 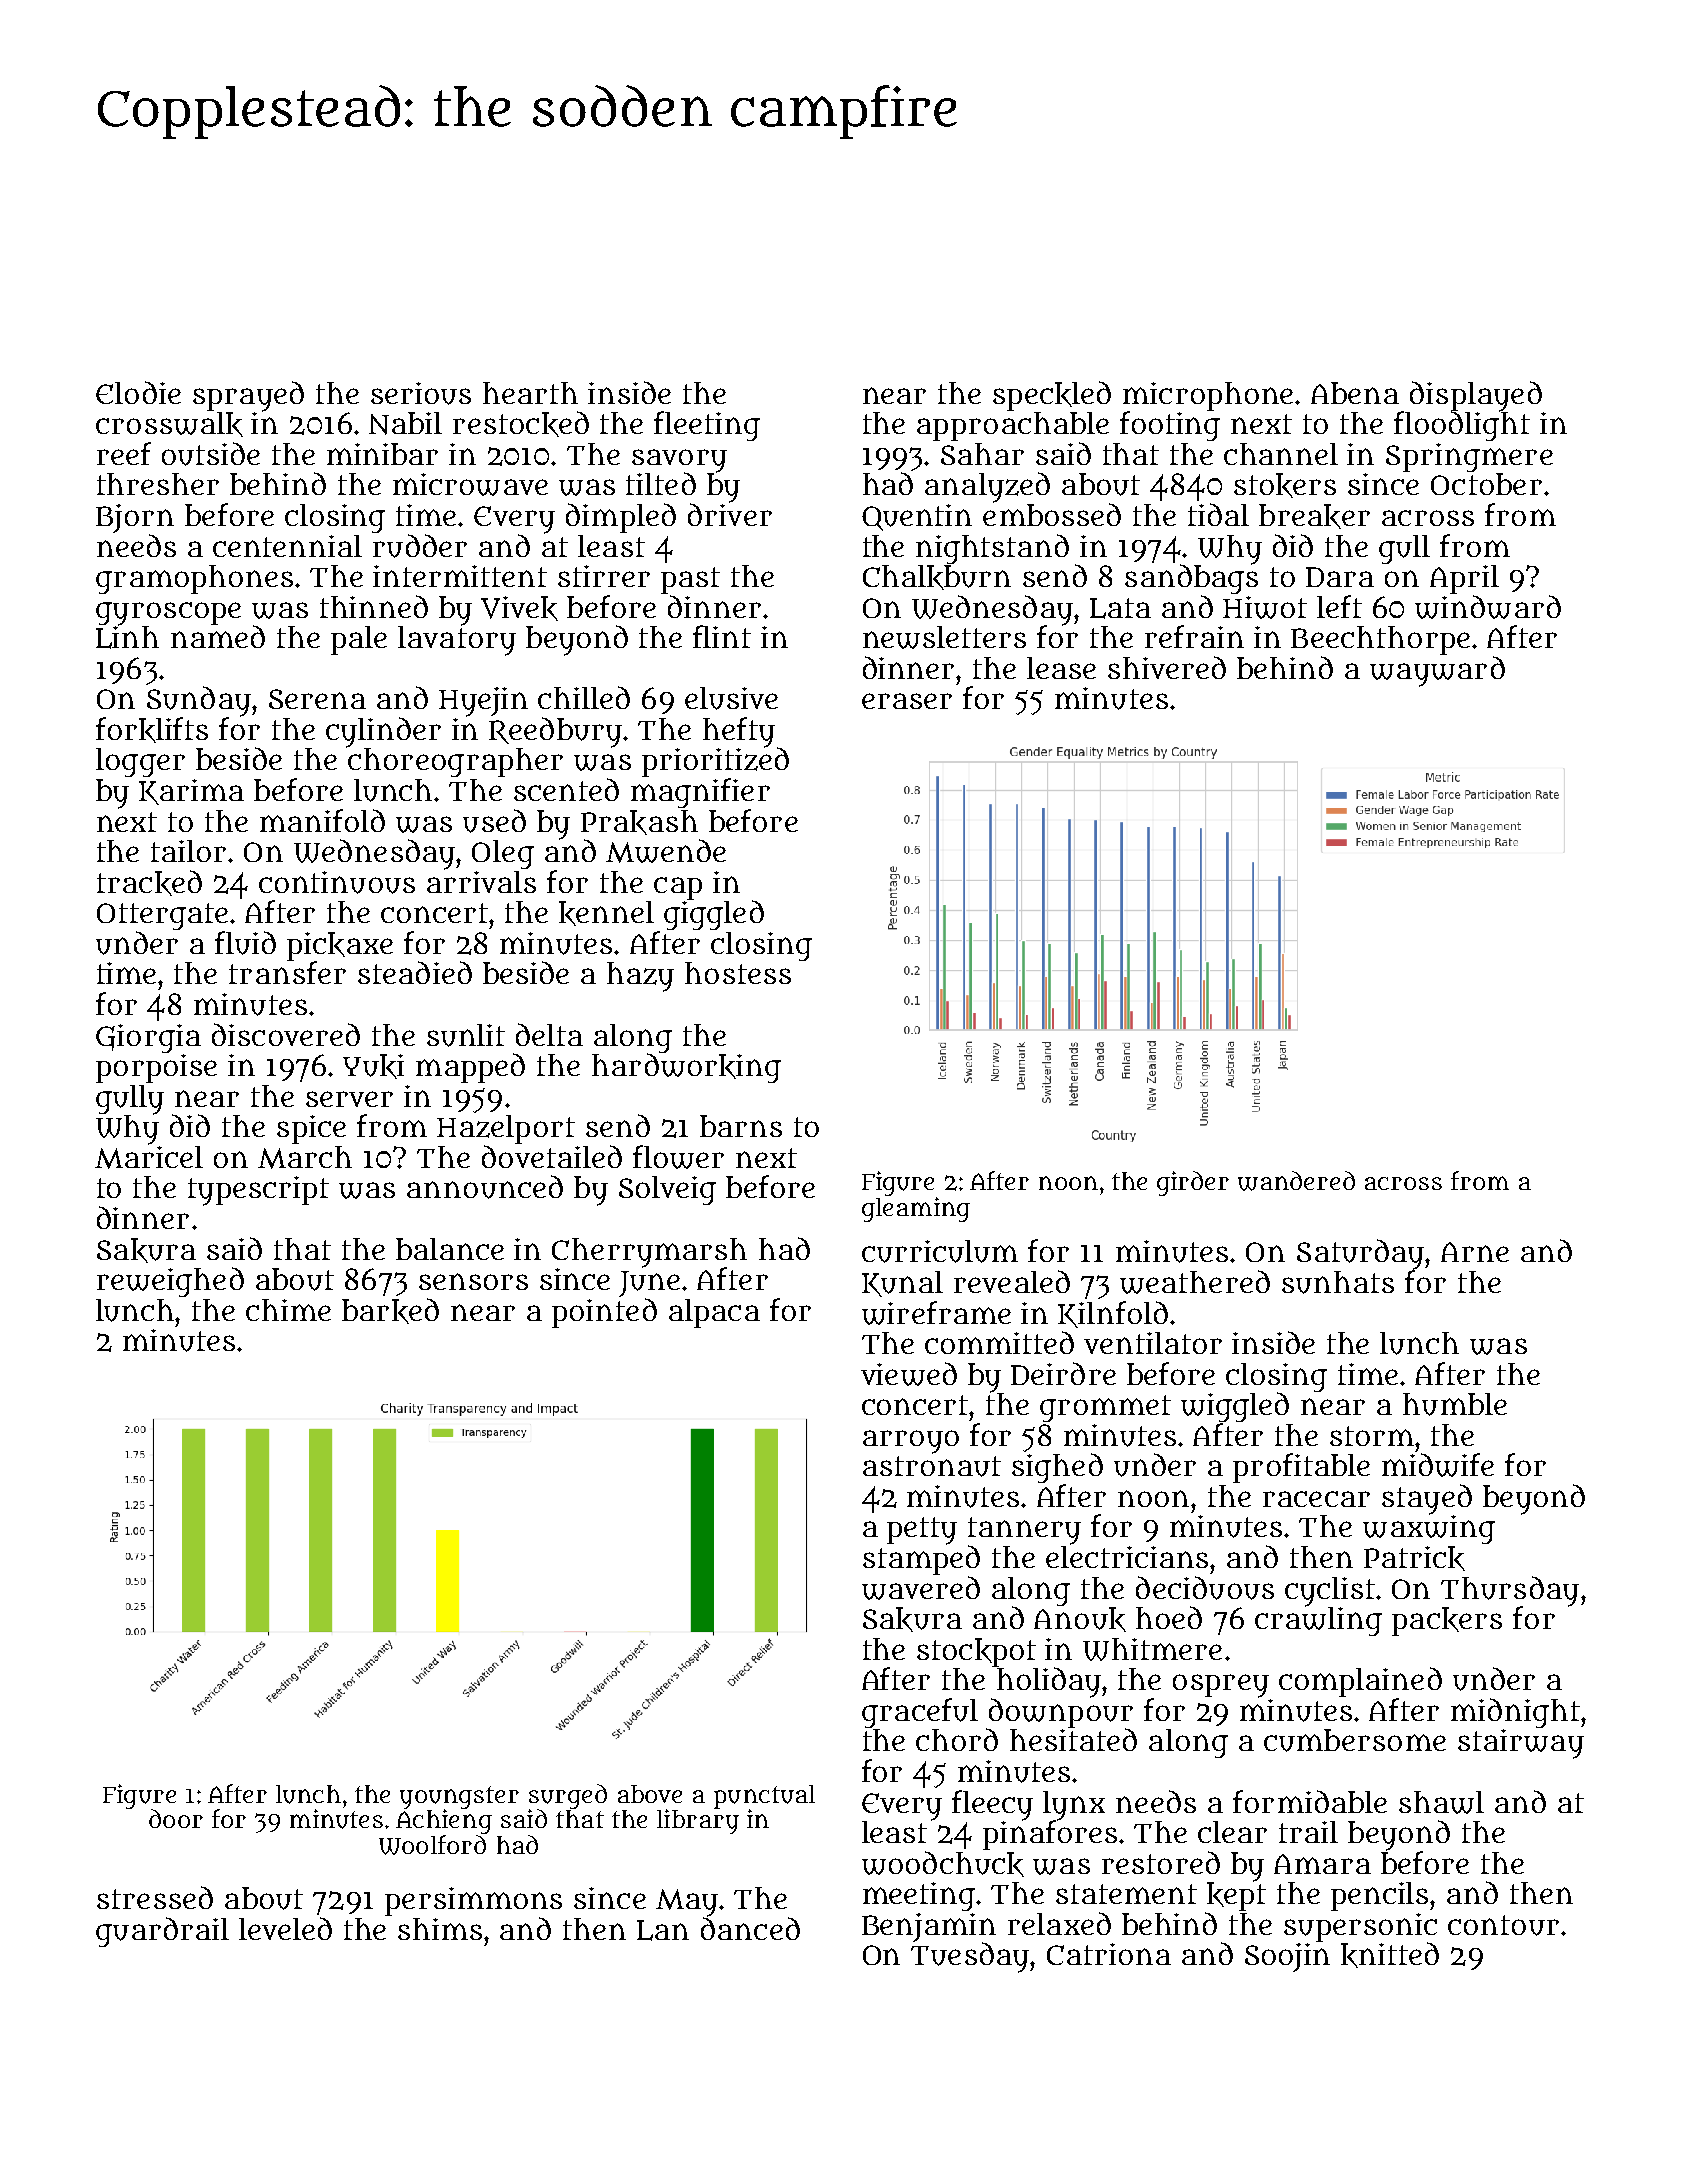 I want to click on humble, so click(x=1455, y=1404).
